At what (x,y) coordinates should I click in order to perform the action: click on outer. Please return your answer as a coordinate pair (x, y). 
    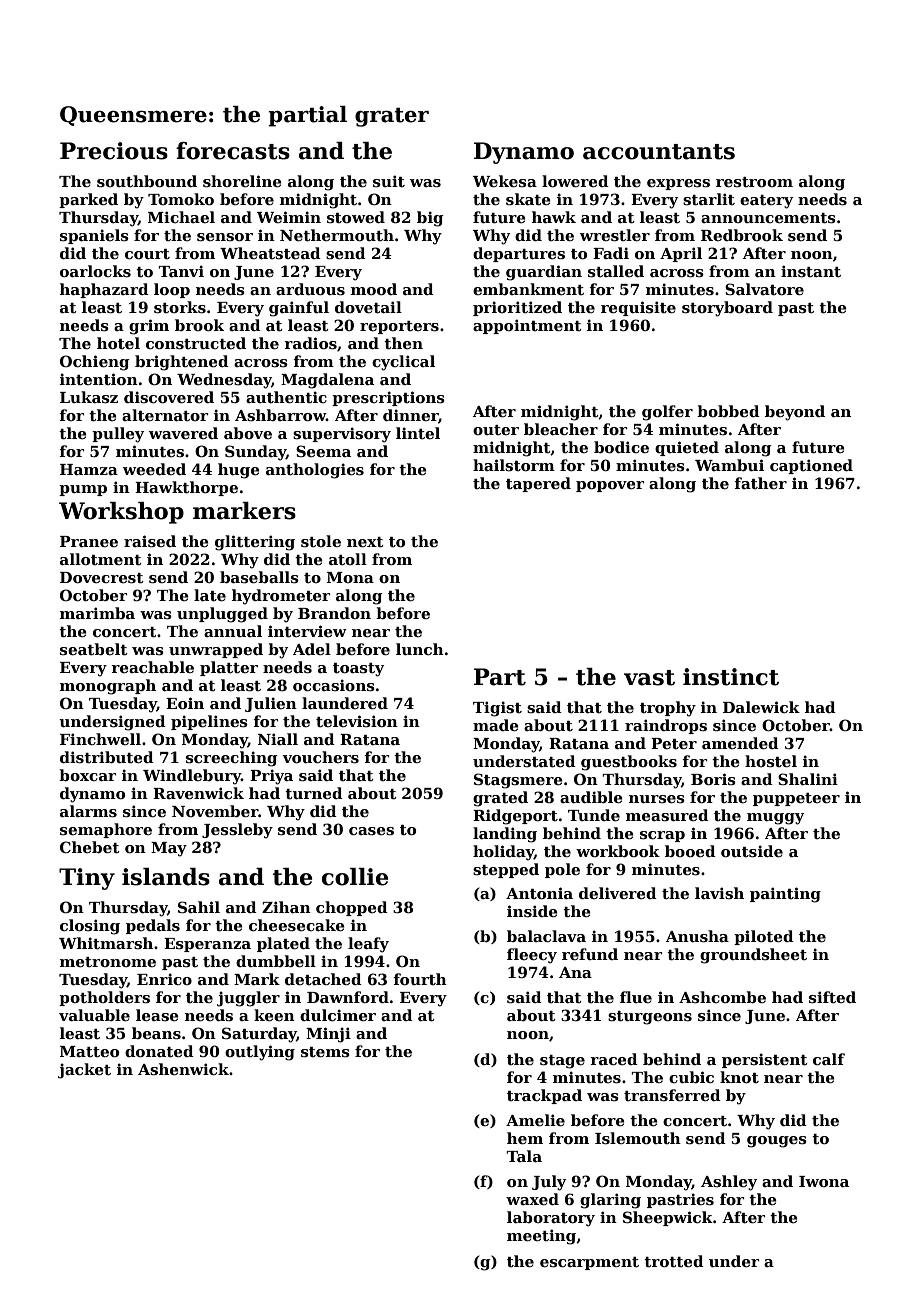
    Looking at the image, I should click on (496, 430).
